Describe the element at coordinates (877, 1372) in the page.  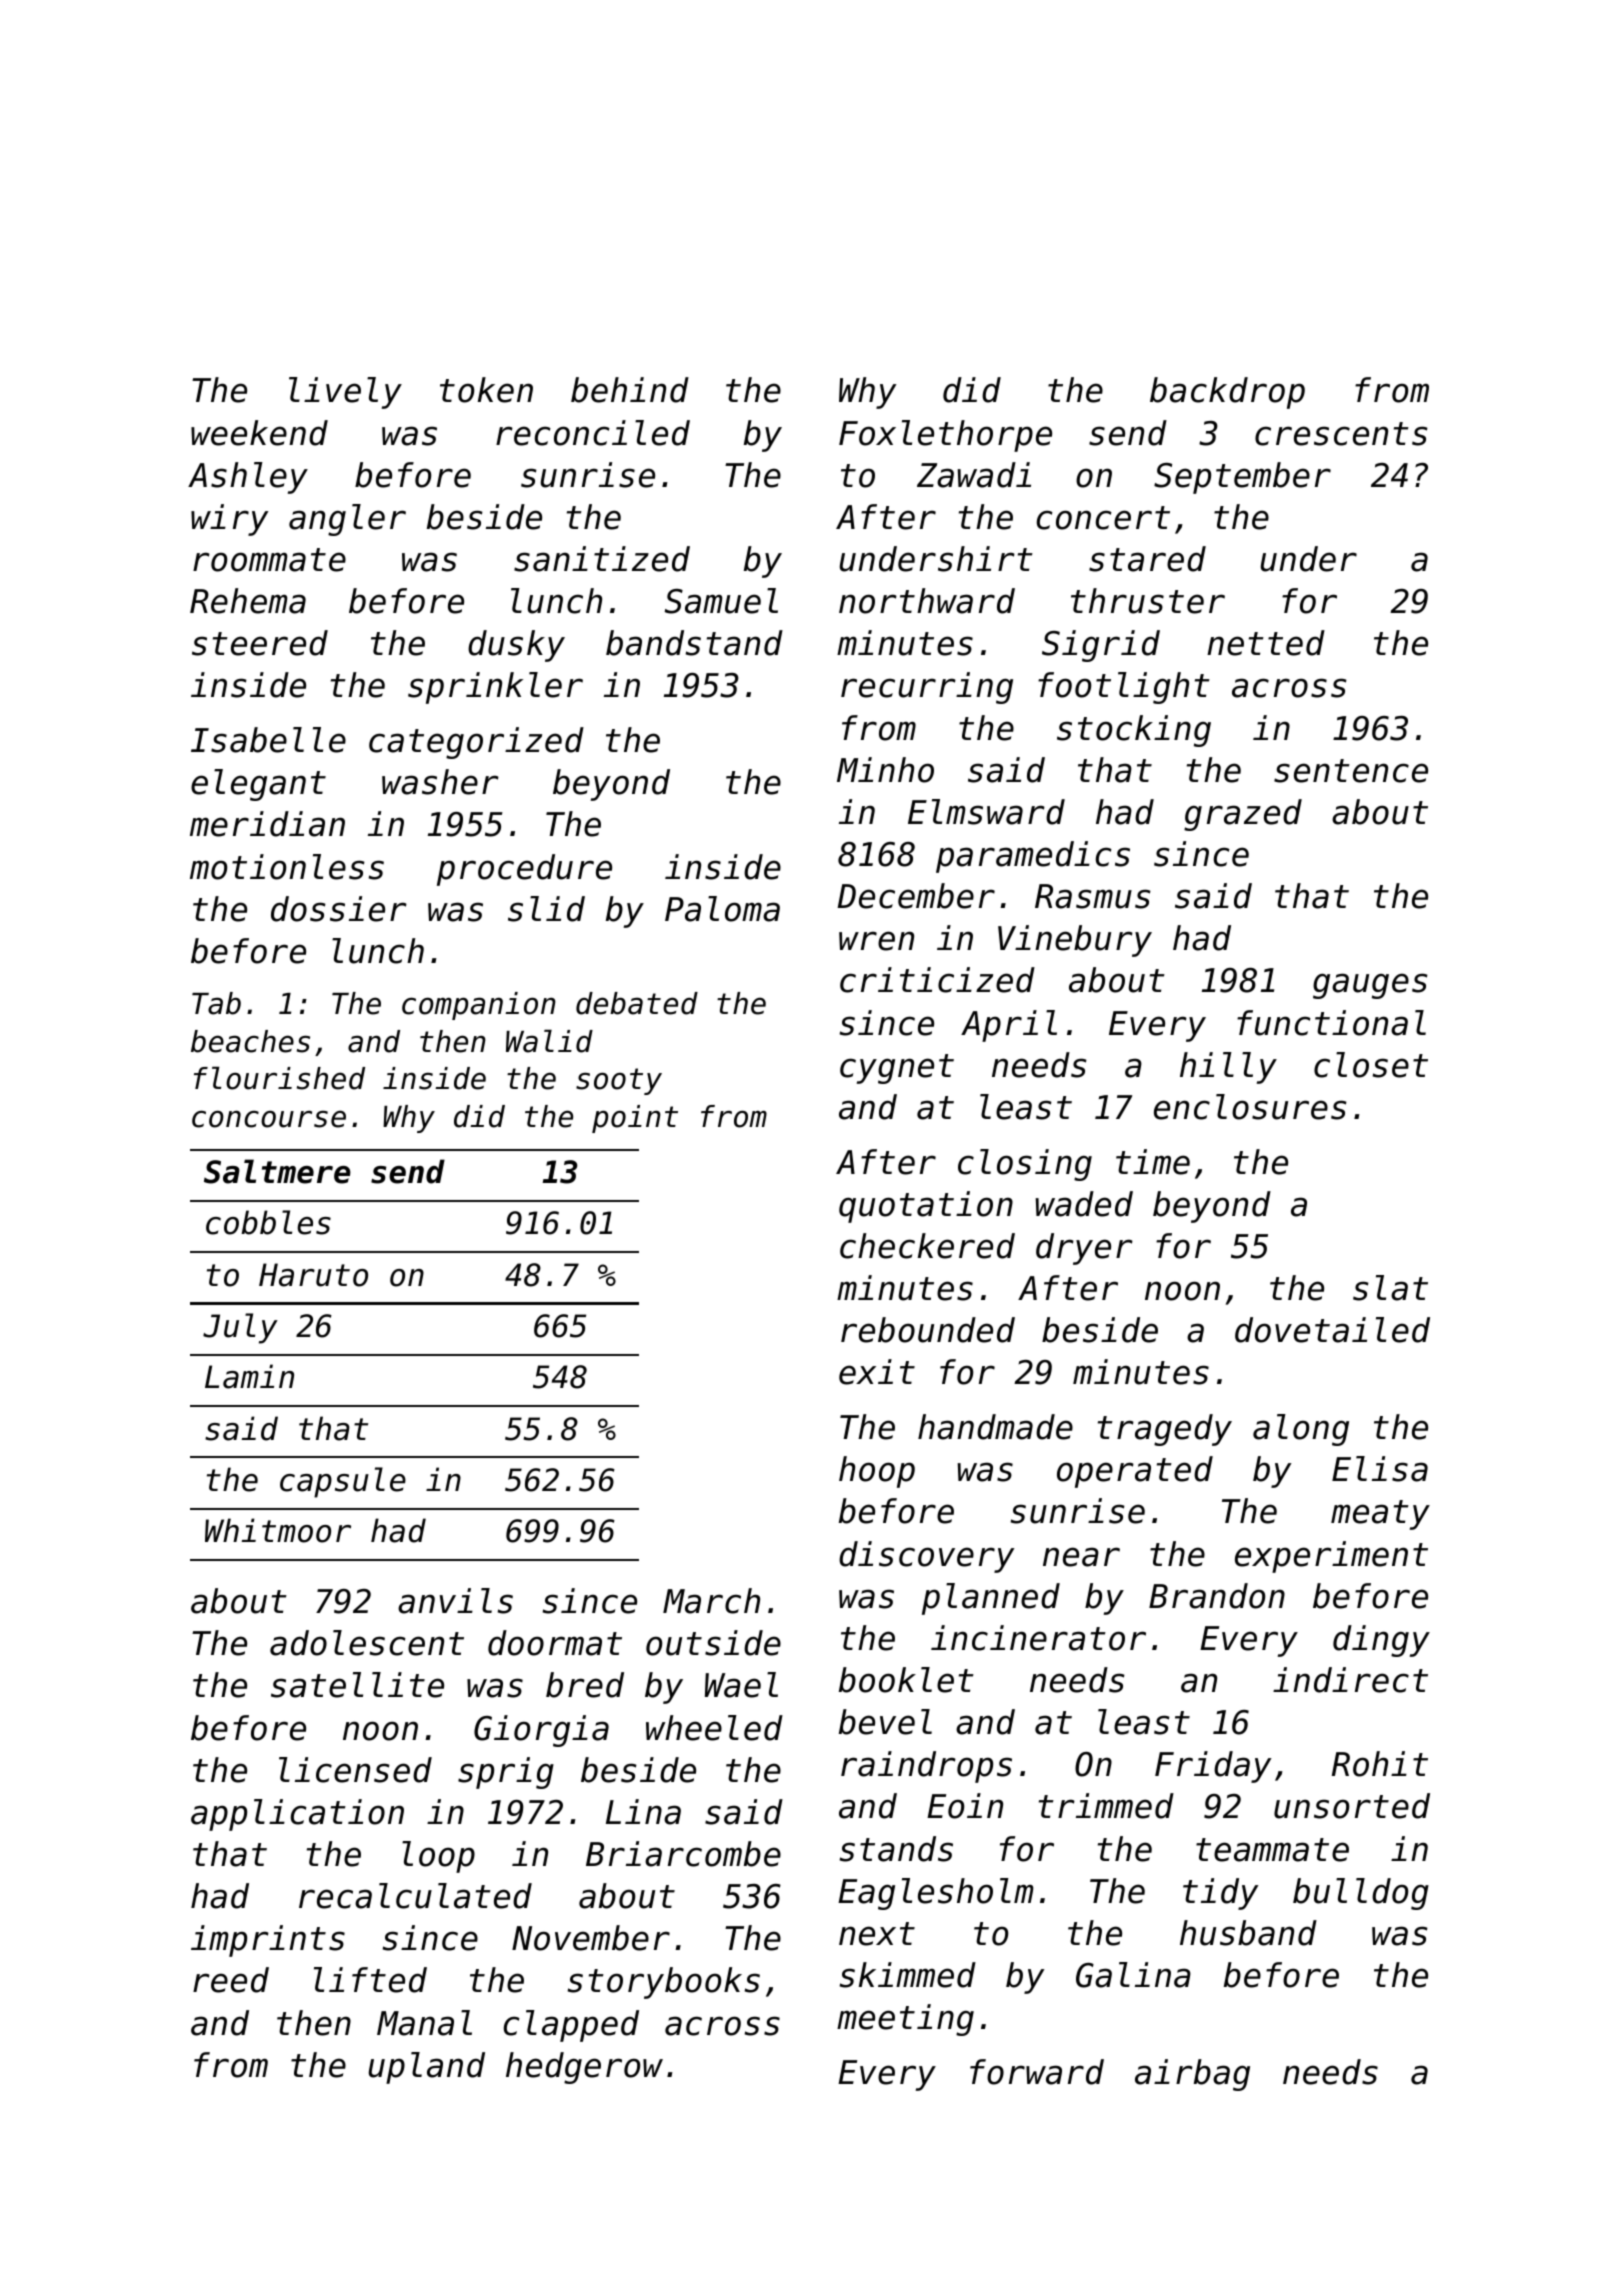
I see `exit` at that location.
